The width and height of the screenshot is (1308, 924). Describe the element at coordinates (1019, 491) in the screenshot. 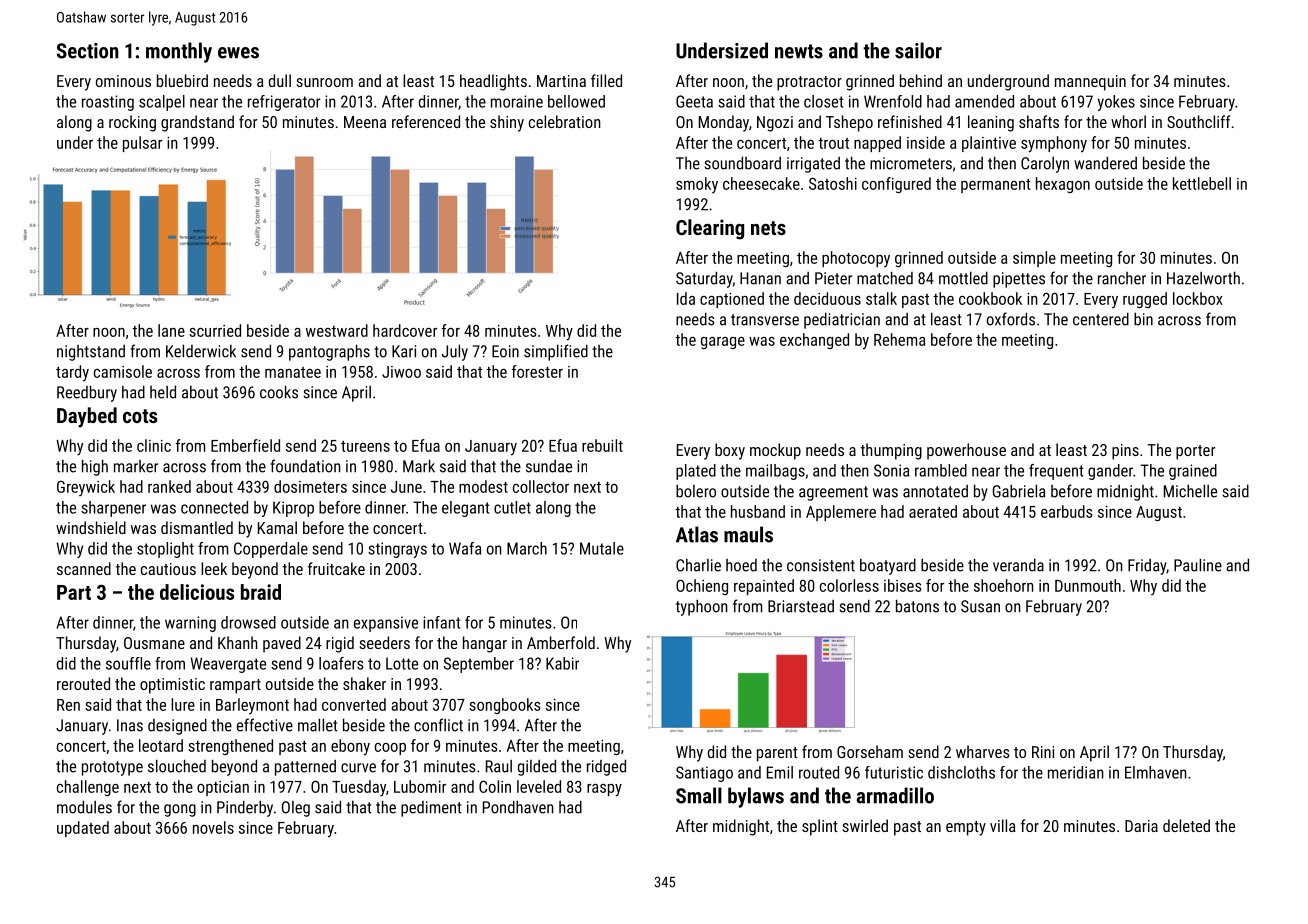

I see `Gabriela` at that location.
